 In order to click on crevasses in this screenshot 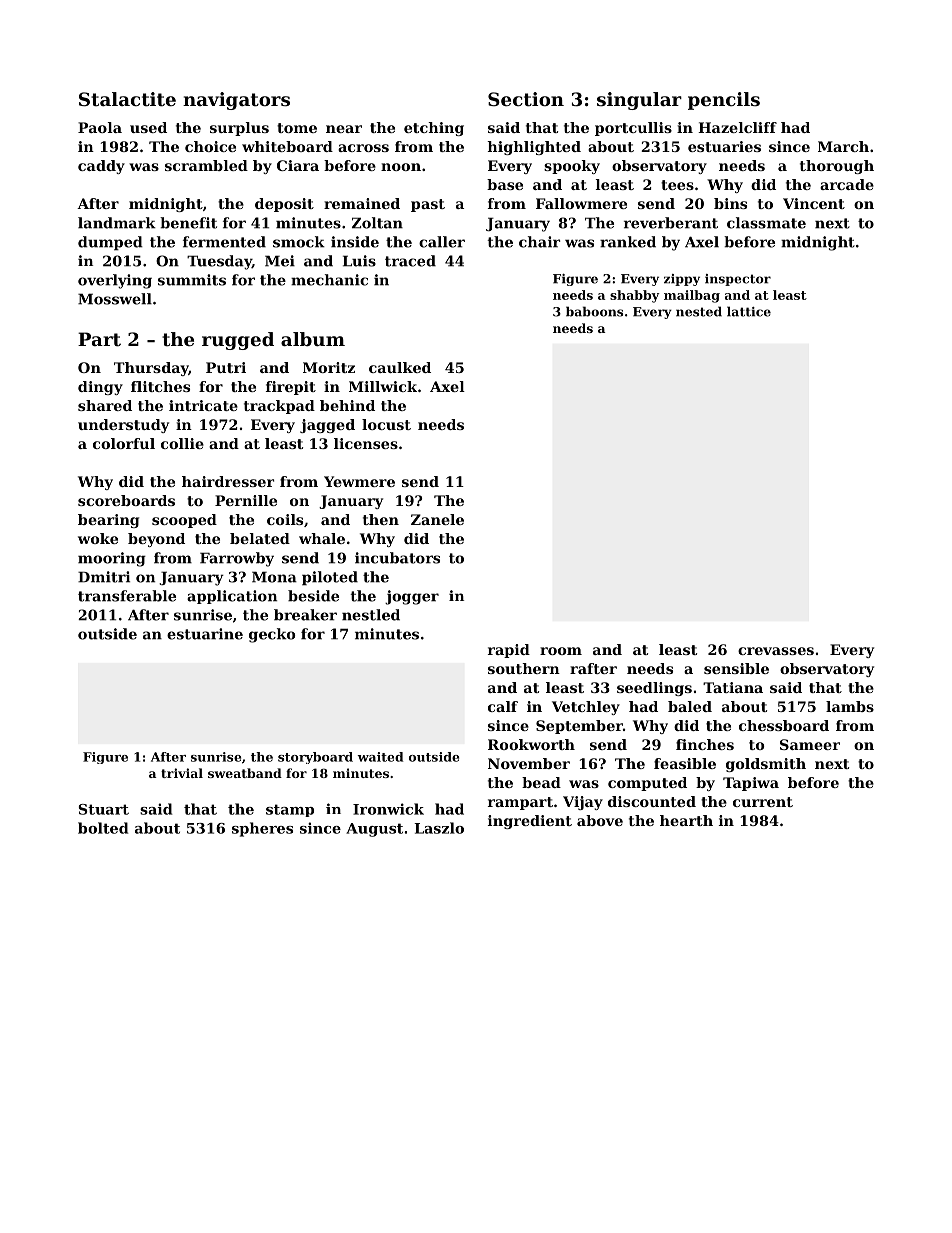, I will do `click(776, 651)`.
